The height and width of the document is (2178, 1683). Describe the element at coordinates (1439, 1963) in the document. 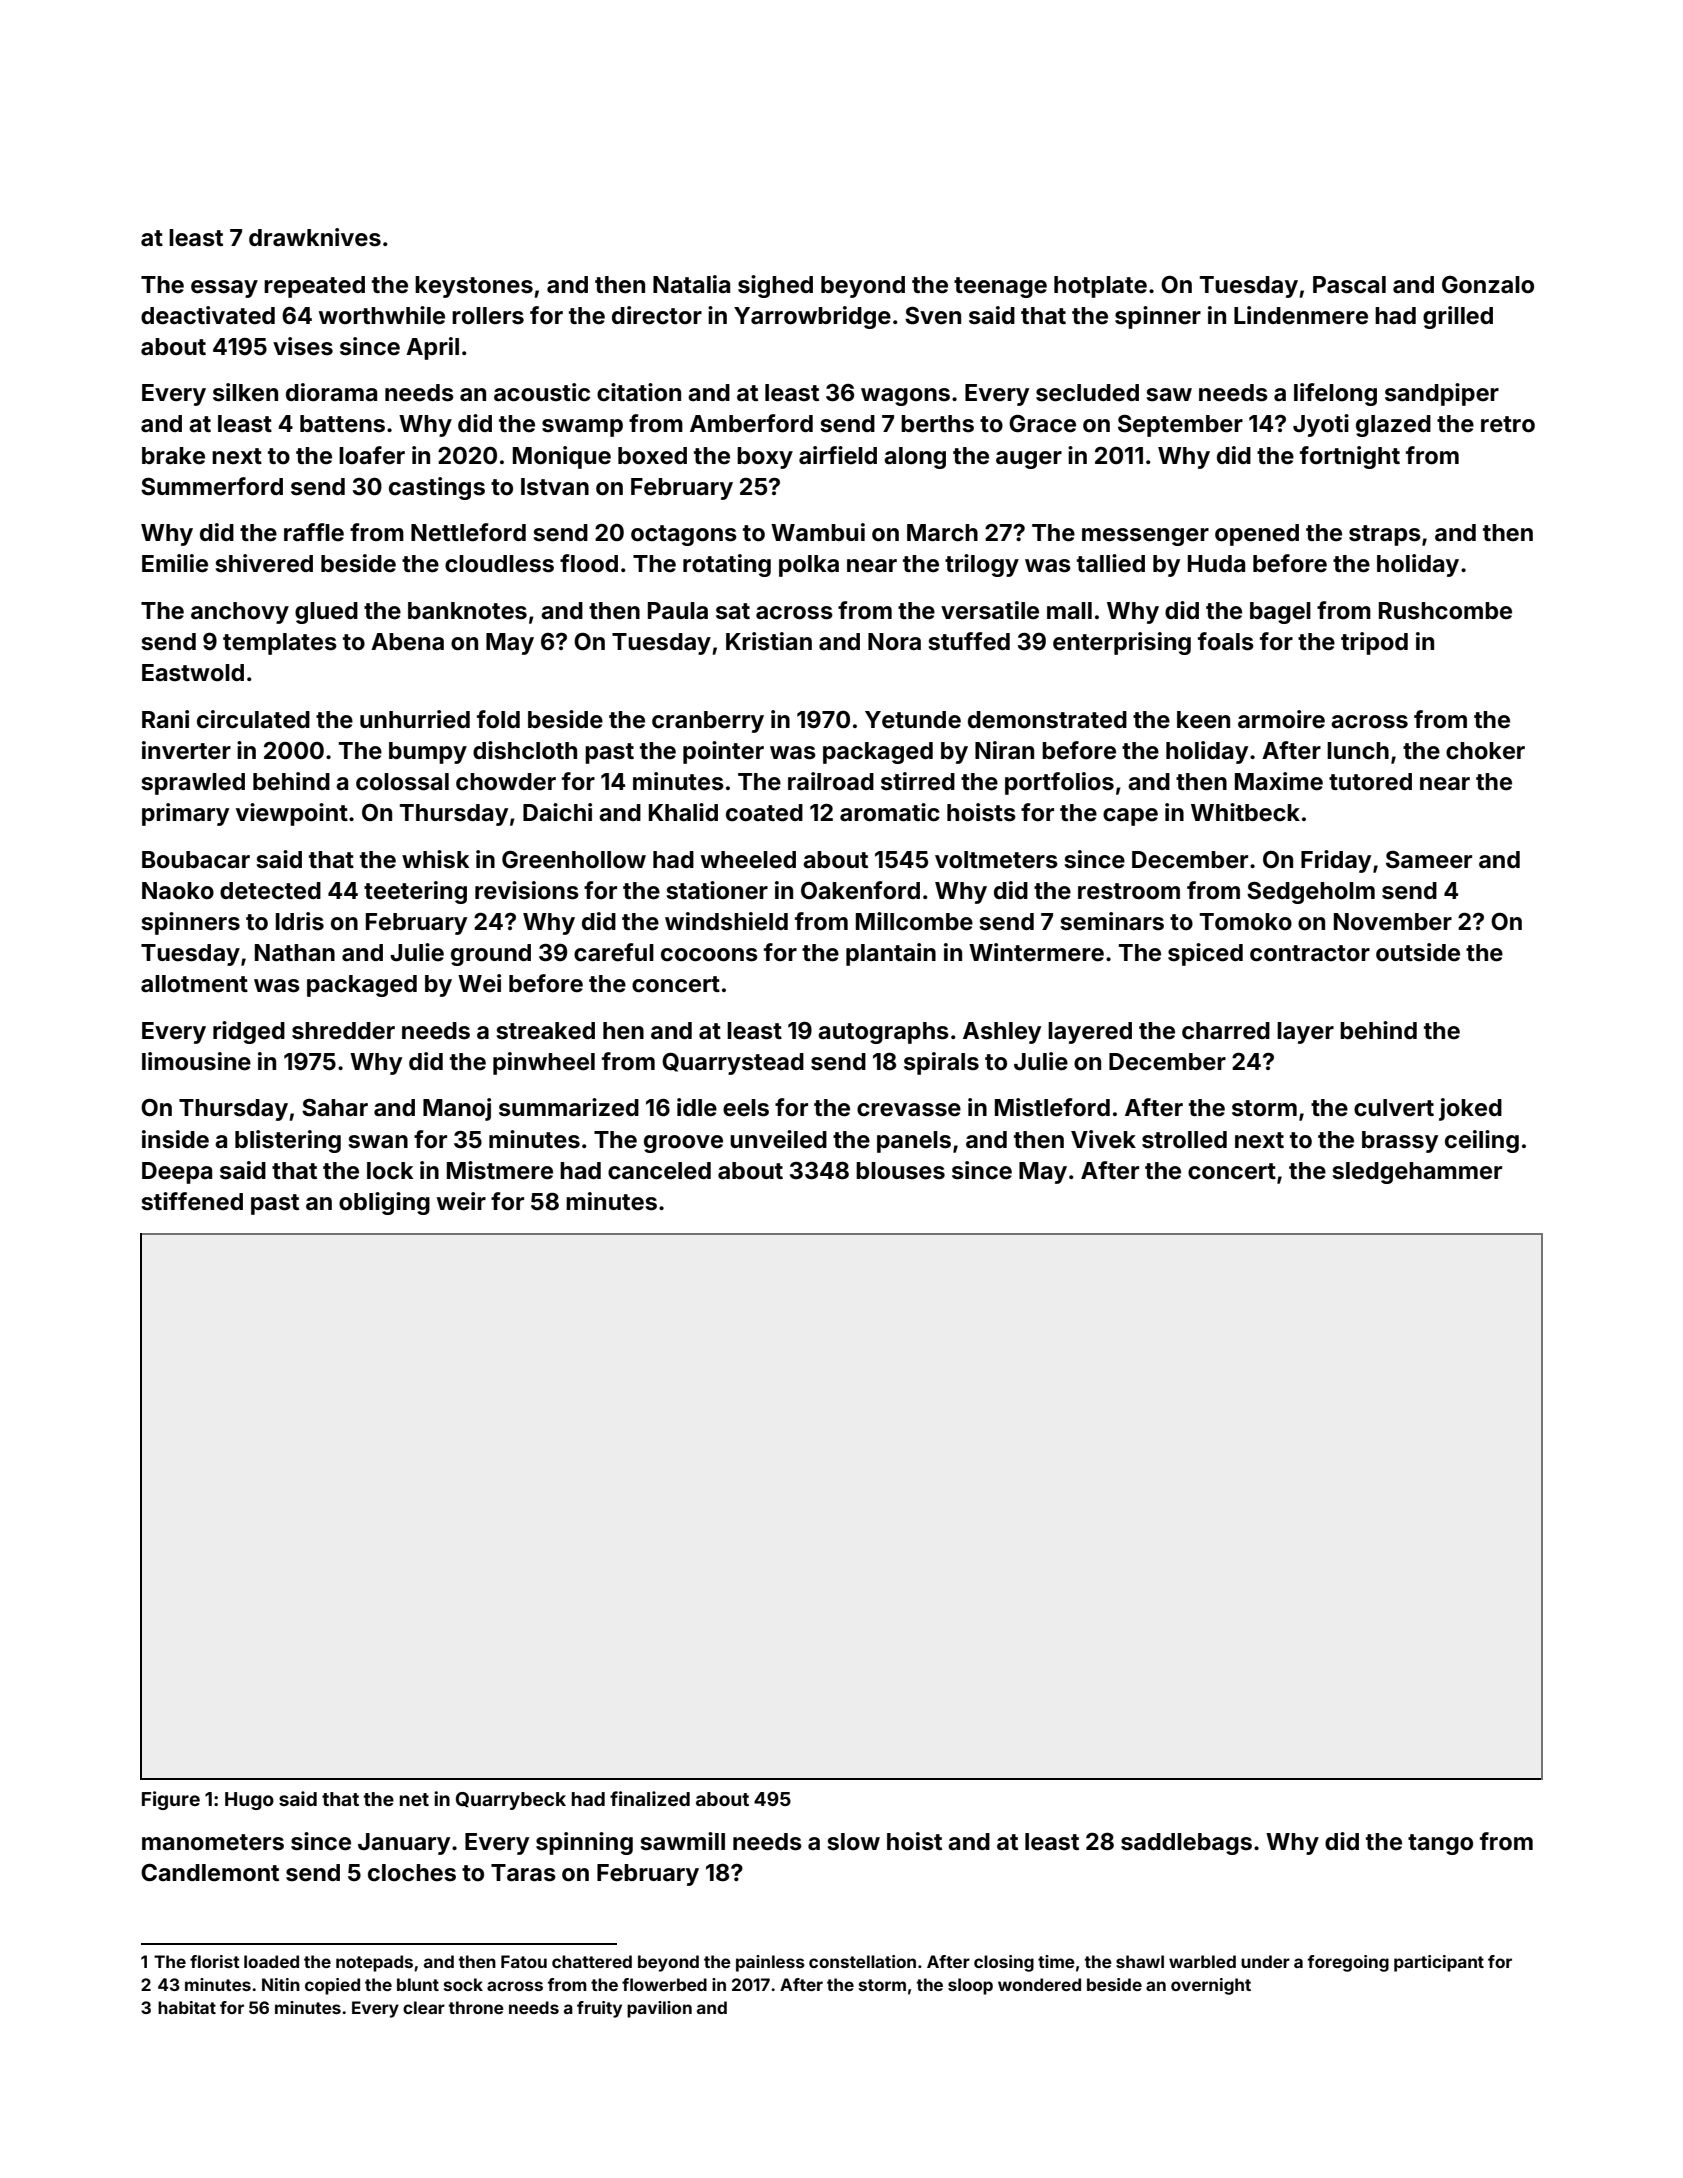

I see `participant` at that location.
